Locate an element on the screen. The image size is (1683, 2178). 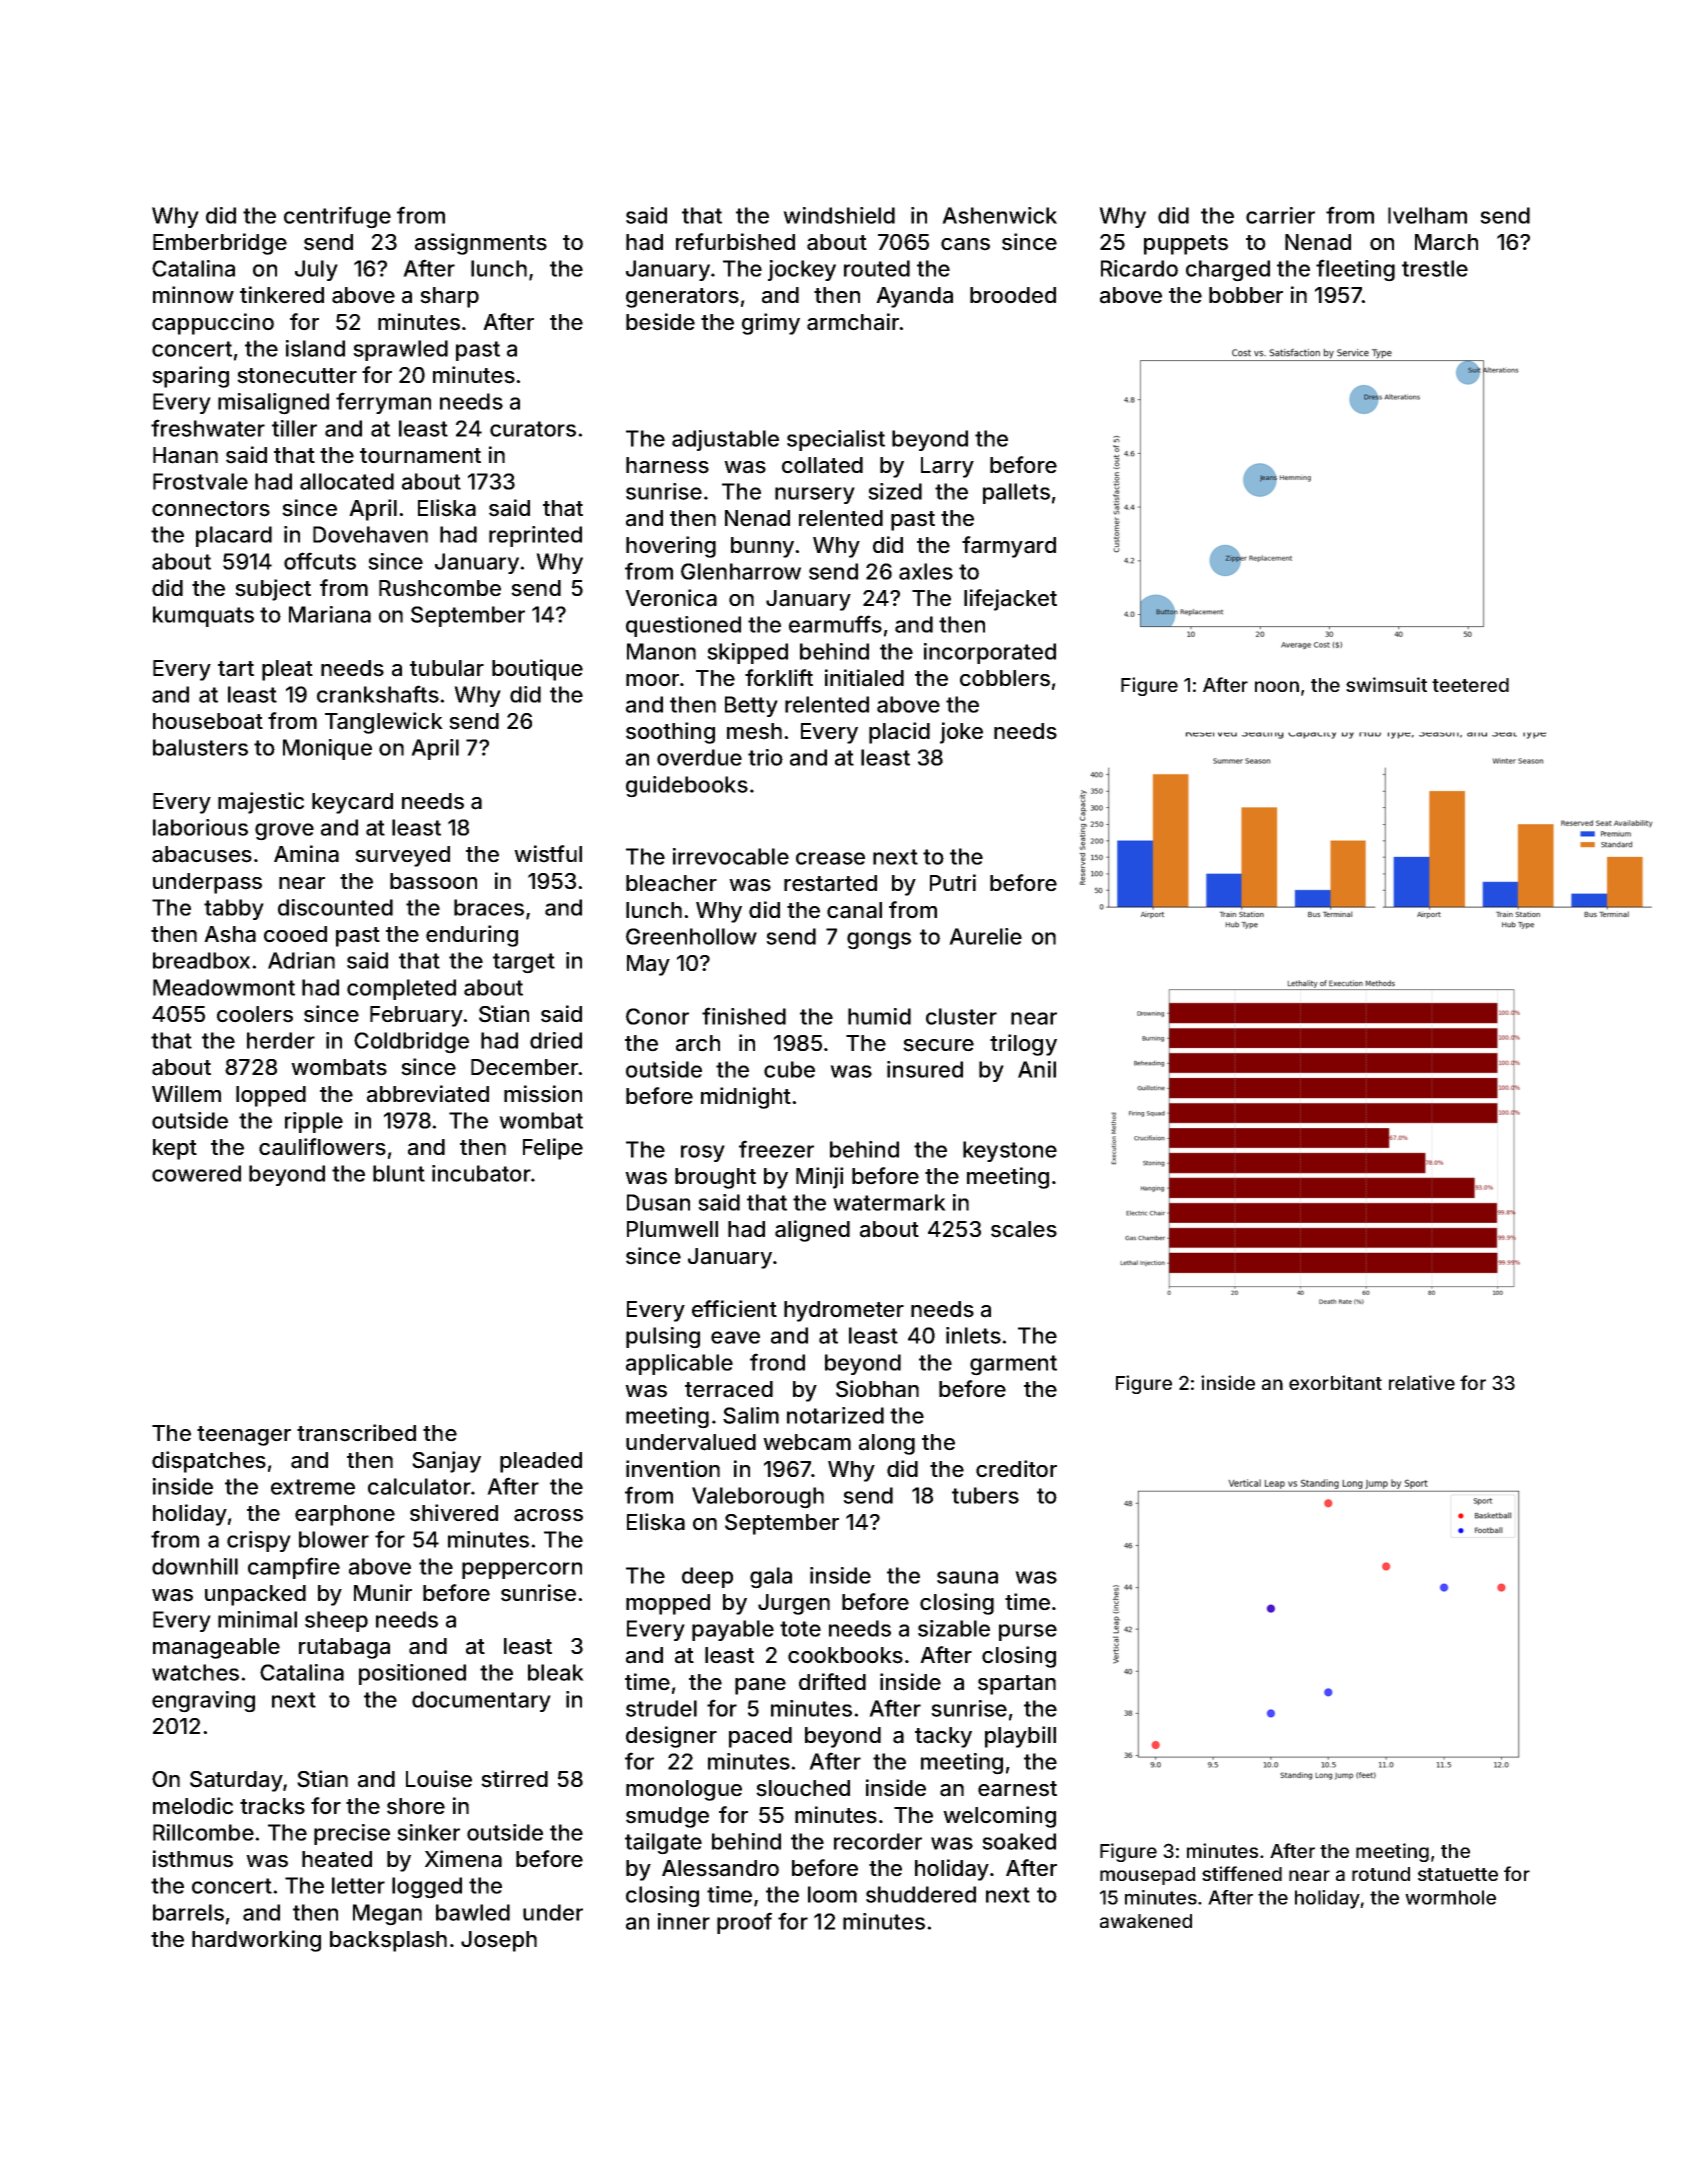
axles is located at coordinates (926, 571).
